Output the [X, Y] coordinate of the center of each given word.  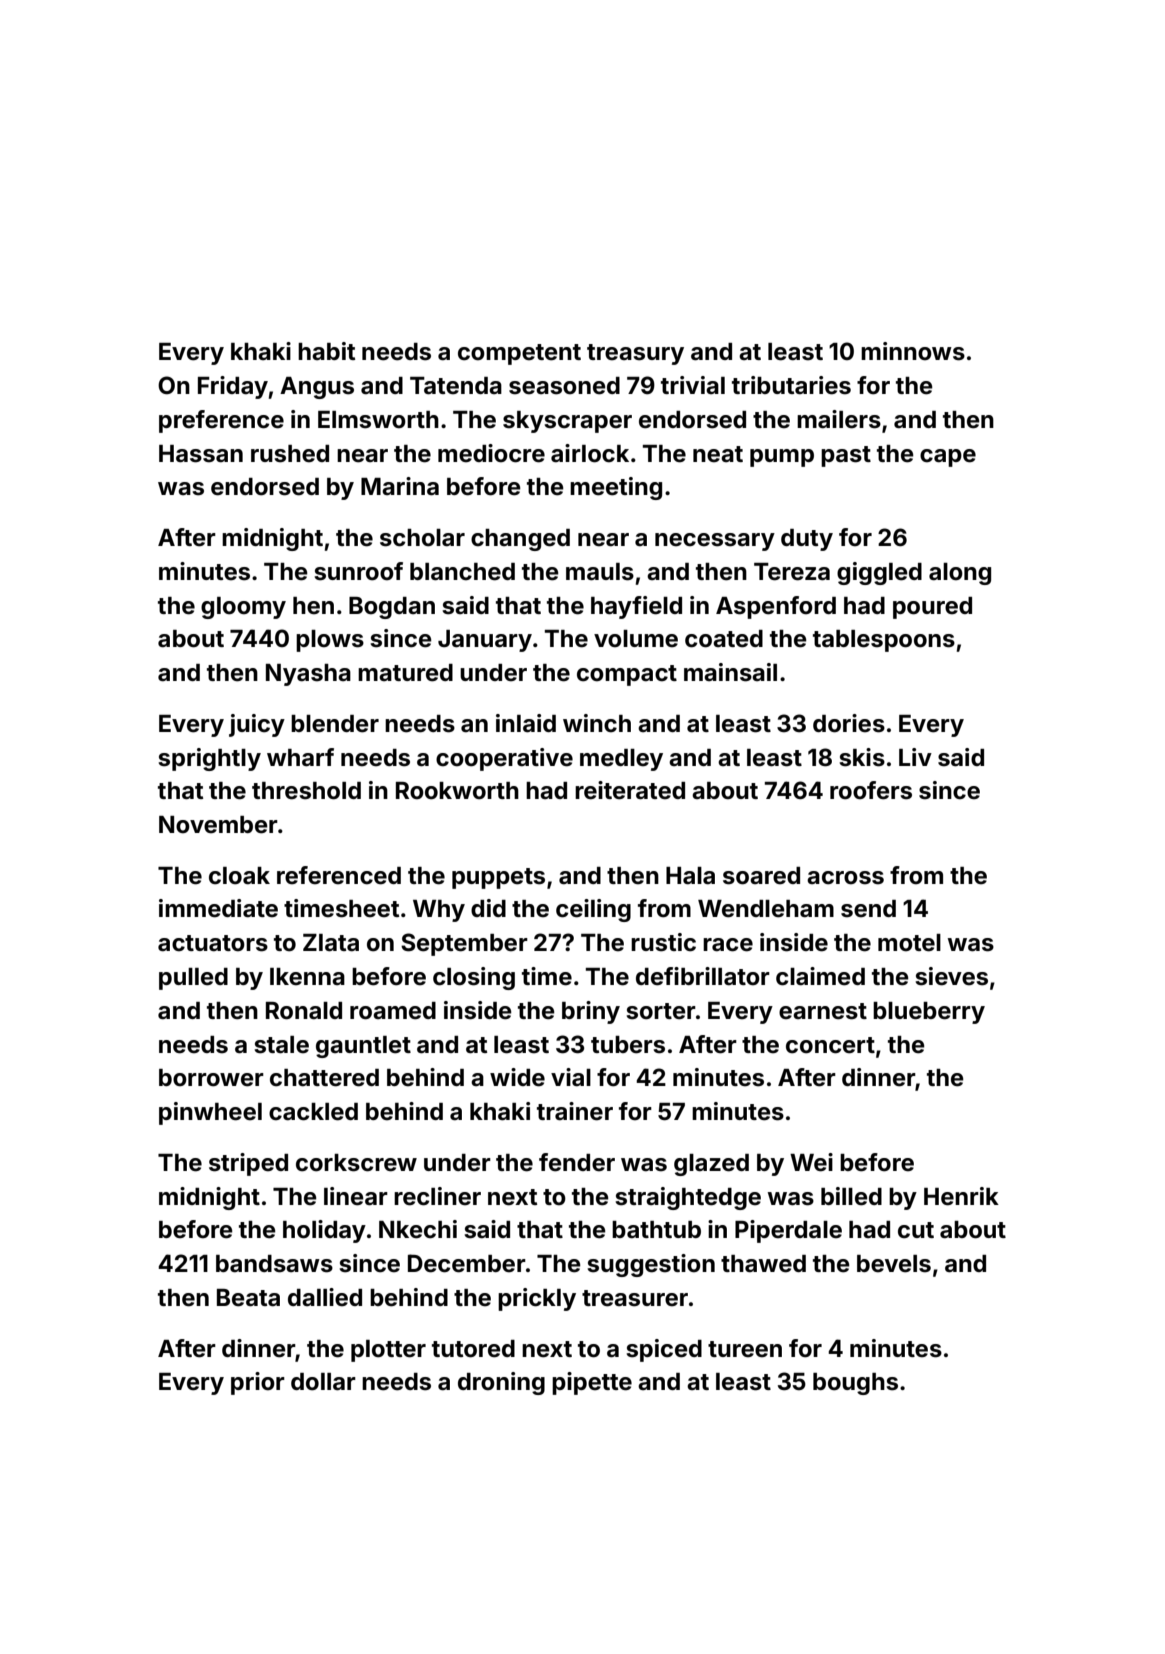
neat [718, 454]
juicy [257, 725]
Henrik [961, 1196]
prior [258, 1383]
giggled [879, 573]
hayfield [636, 607]
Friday [233, 387]
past [846, 456]
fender [577, 1162]
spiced [664, 1350]
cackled [313, 1112]
